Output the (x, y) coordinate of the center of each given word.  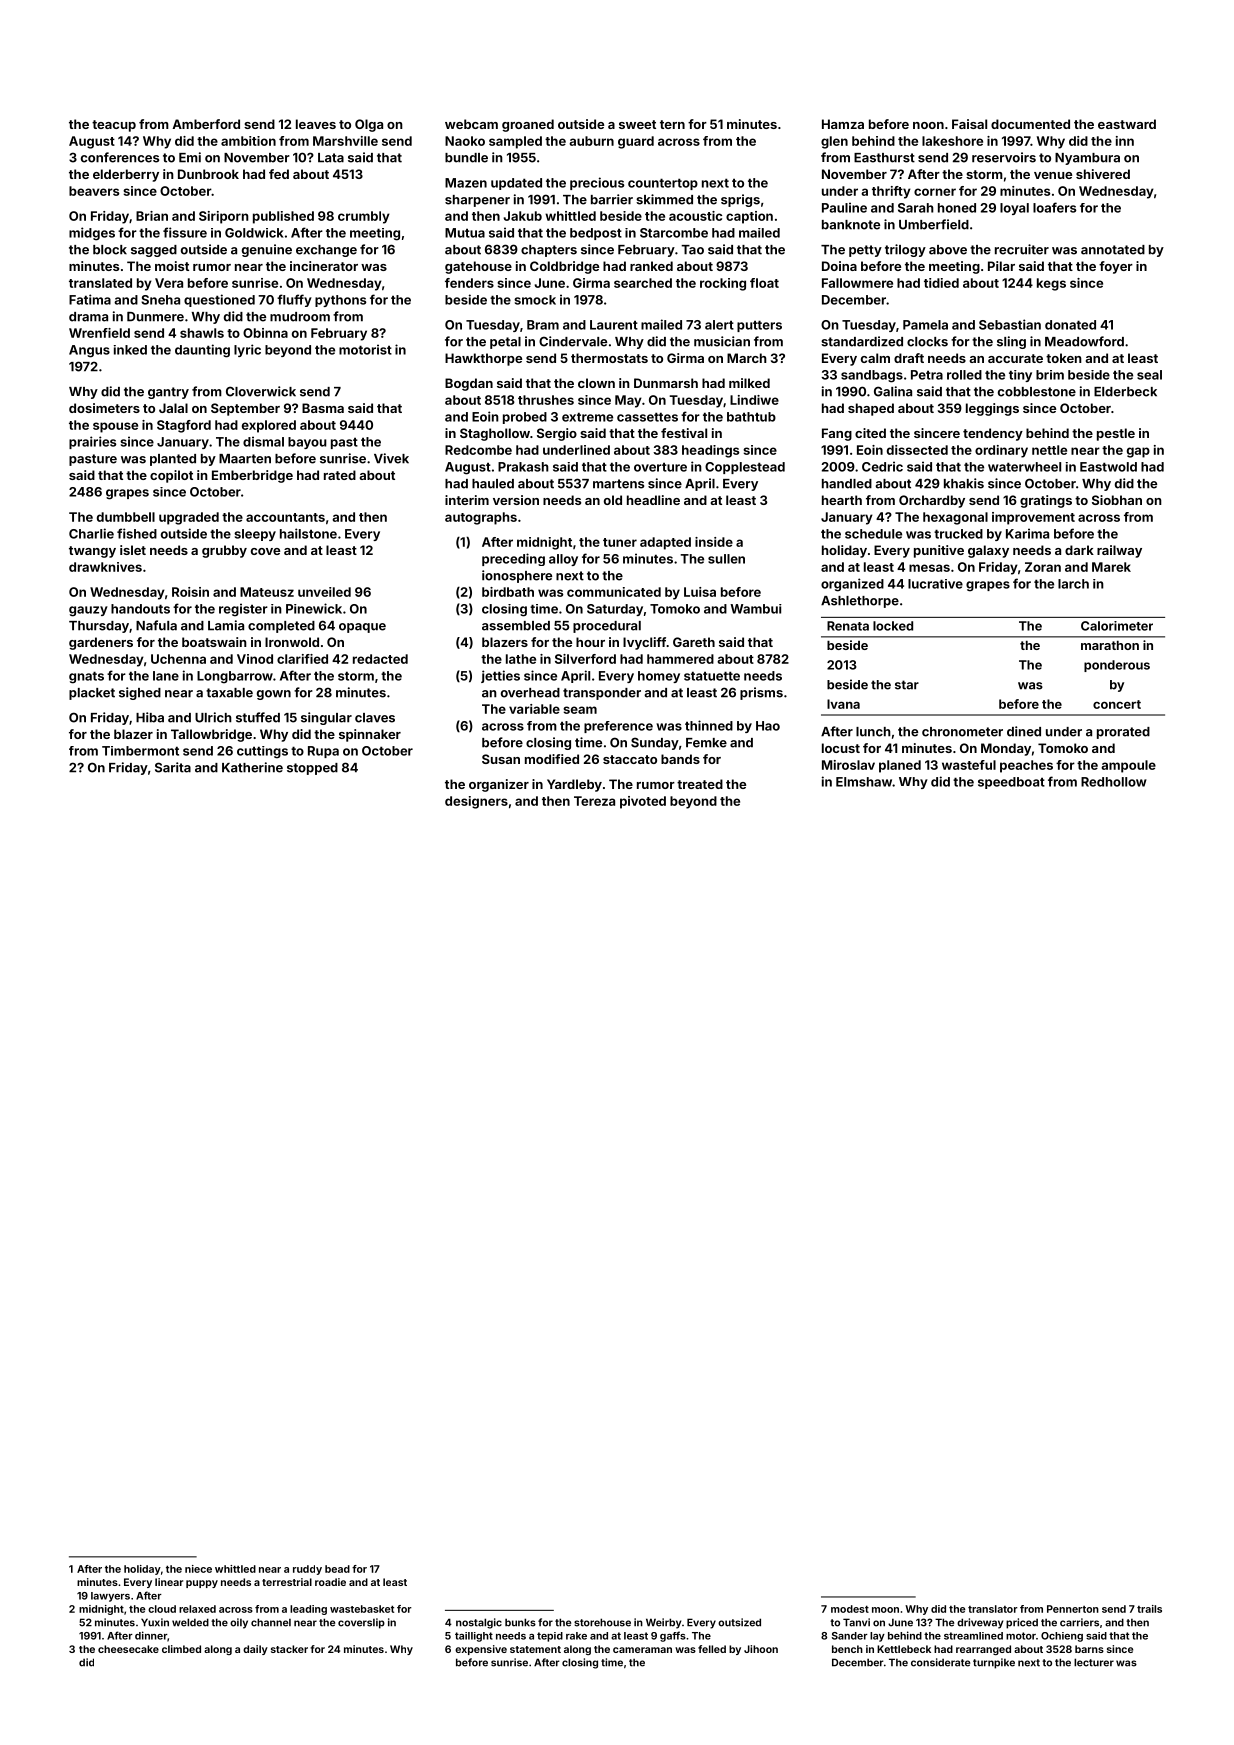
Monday (1006, 749)
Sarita (173, 767)
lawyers (110, 1597)
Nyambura (1087, 159)
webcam (471, 124)
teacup (114, 126)
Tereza (594, 801)
